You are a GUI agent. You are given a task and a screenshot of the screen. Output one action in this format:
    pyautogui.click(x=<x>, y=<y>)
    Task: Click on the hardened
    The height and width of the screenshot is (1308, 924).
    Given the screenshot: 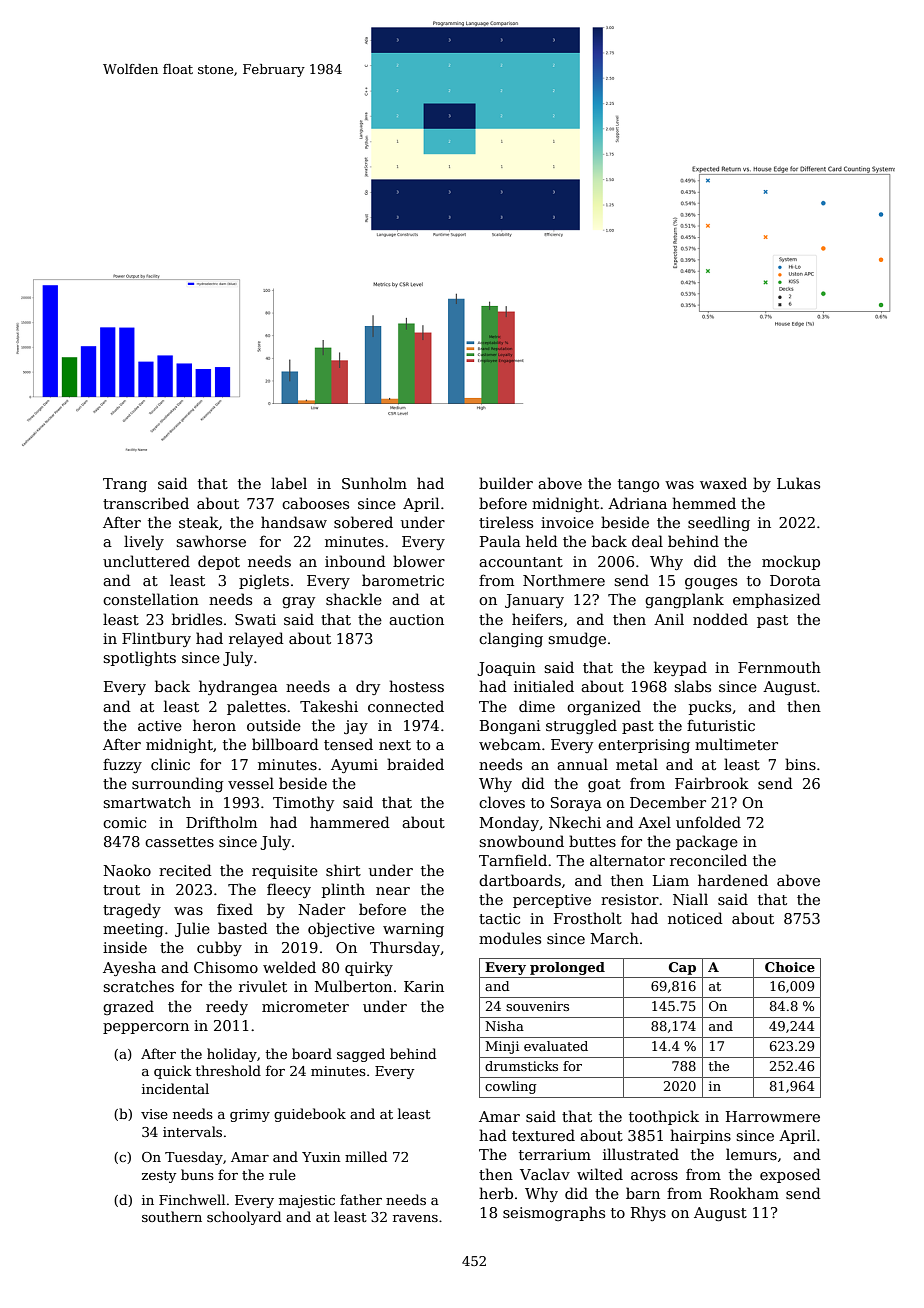 What is the action you would take?
    pyautogui.click(x=733, y=880)
